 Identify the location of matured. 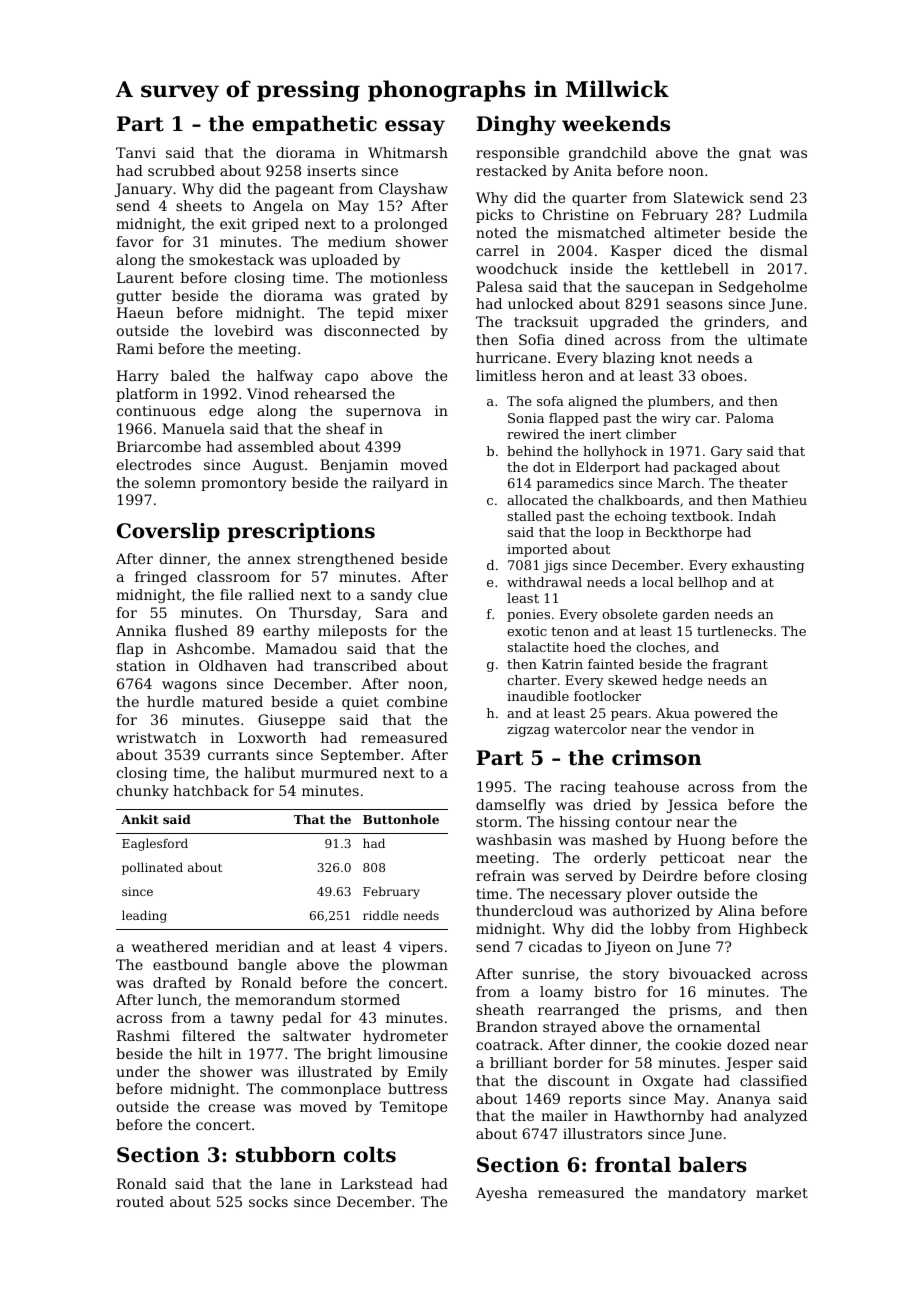
(232, 701).
